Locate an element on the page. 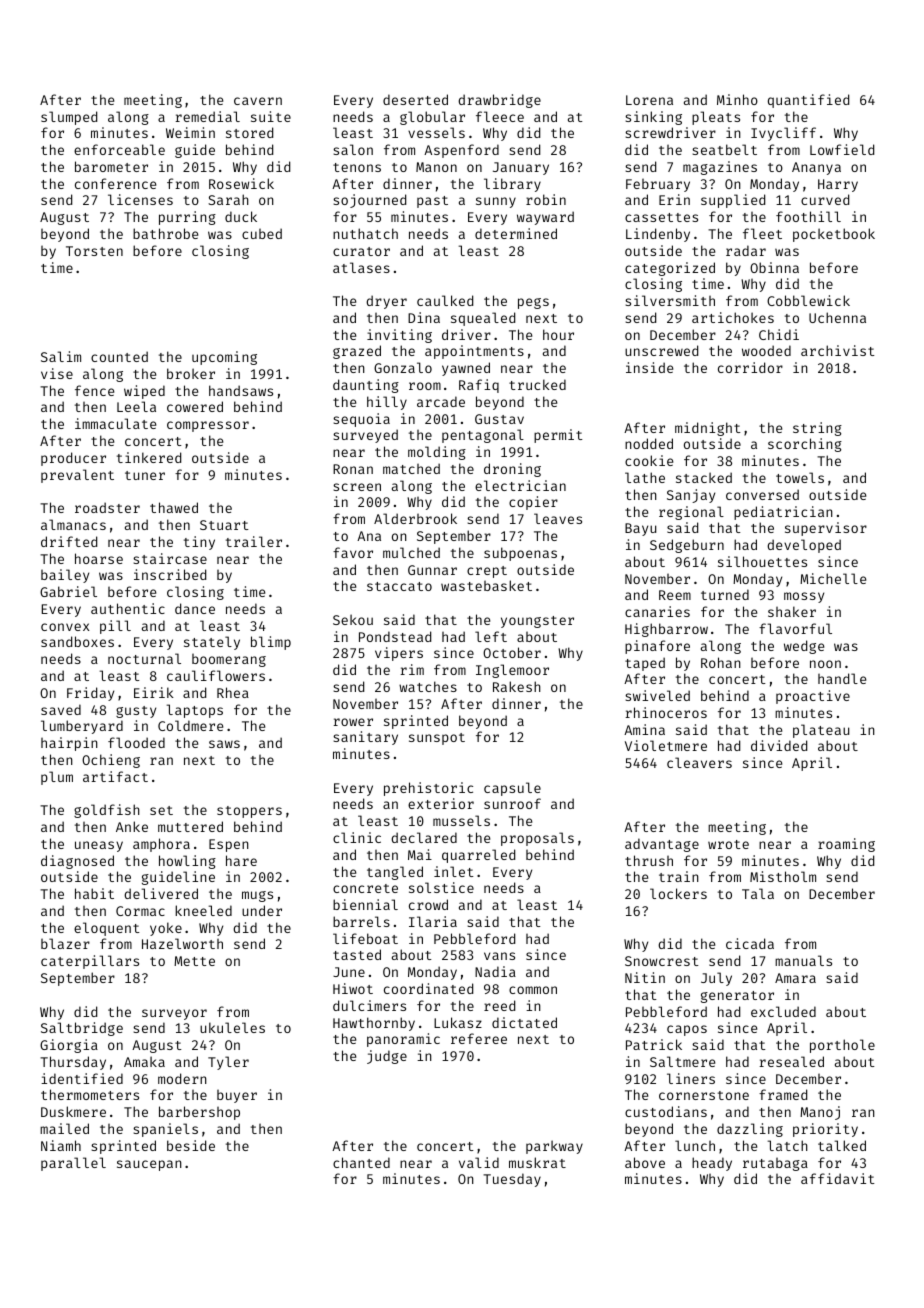 Image resolution: width=924 pixels, height=1308 pixels. drawbridge is located at coordinates (499, 101).
